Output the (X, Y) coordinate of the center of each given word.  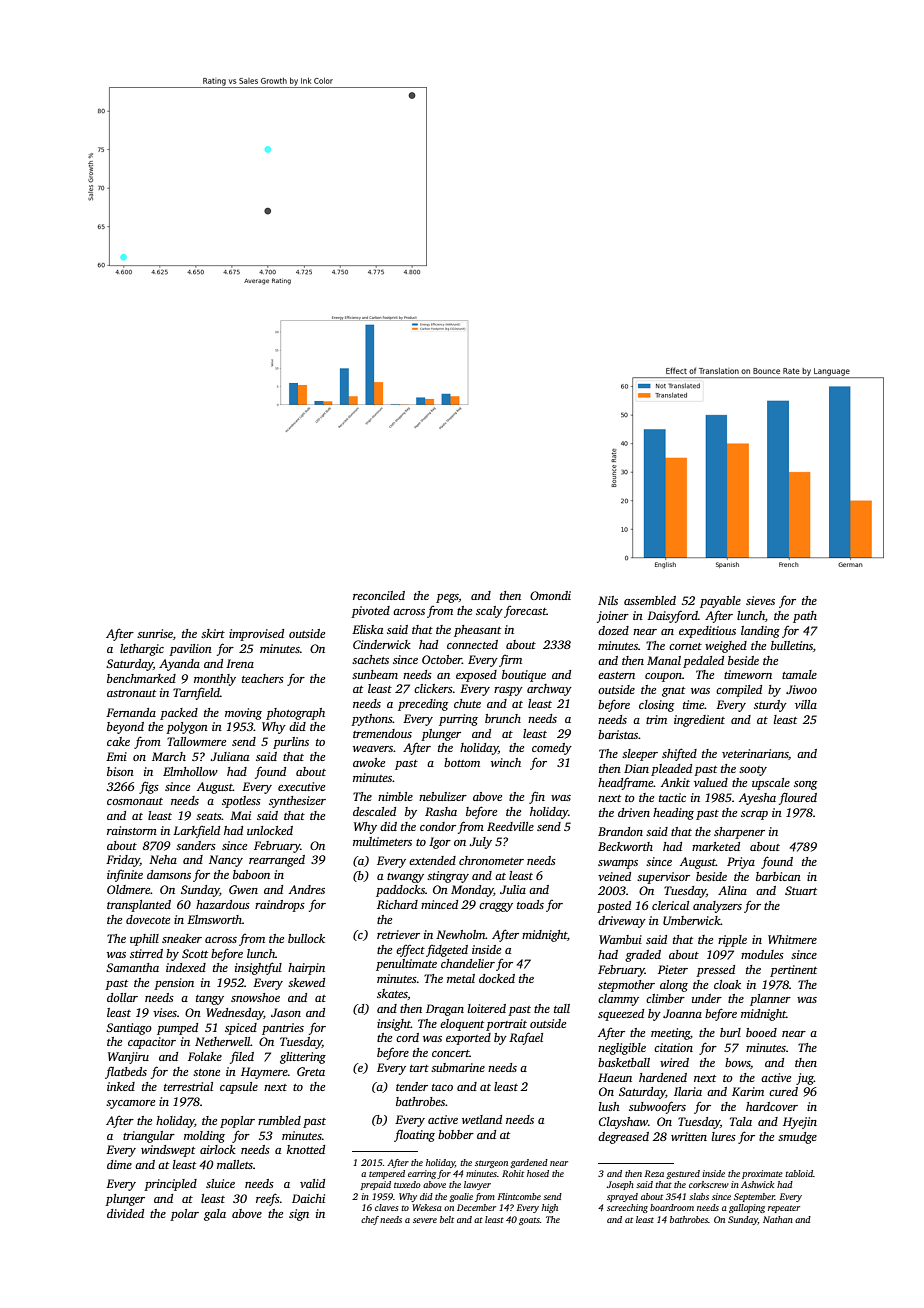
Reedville (510, 826)
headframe (626, 783)
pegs (447, 598)
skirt (213, 633)
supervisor (663, 878)
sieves (760, 600)
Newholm (461, 934)
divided (125, 1213)
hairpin (306, 969)
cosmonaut (135, 801)
